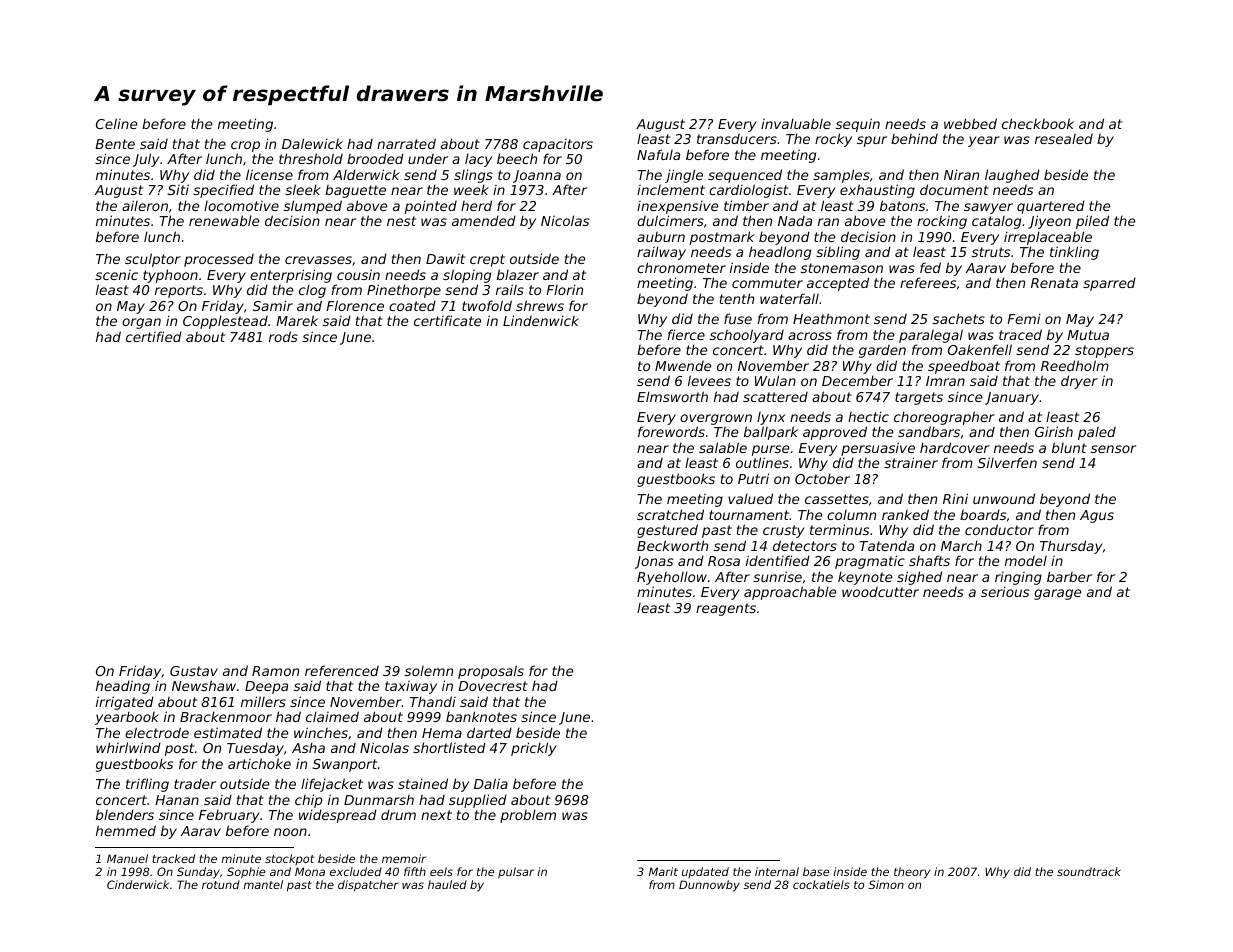  Describe the element at coordinates (831, 318) in the screenshot. I see `Heathmont` at that location.
